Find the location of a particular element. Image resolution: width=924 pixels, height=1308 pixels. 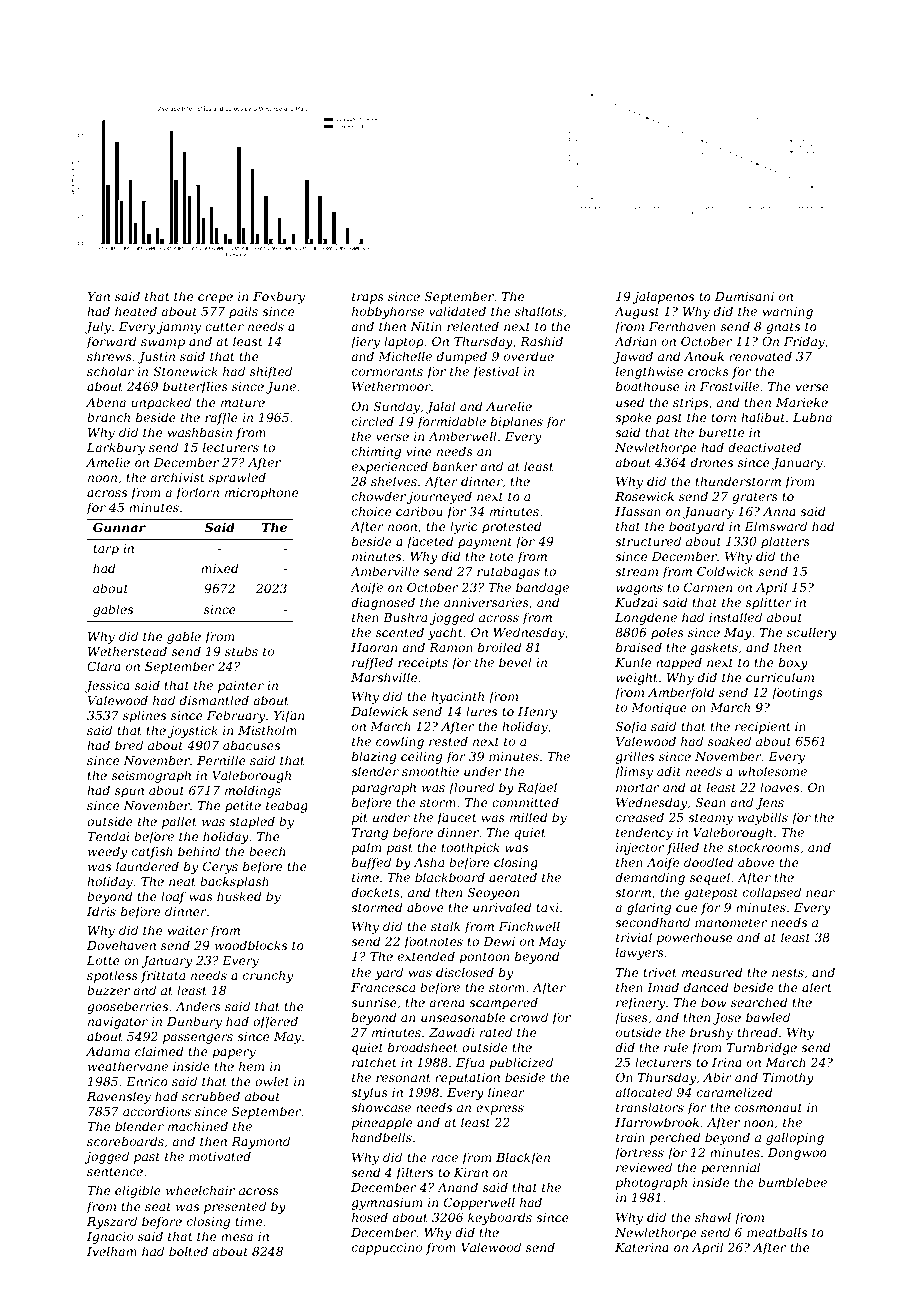

traps is located at coordinates (368, 298).
